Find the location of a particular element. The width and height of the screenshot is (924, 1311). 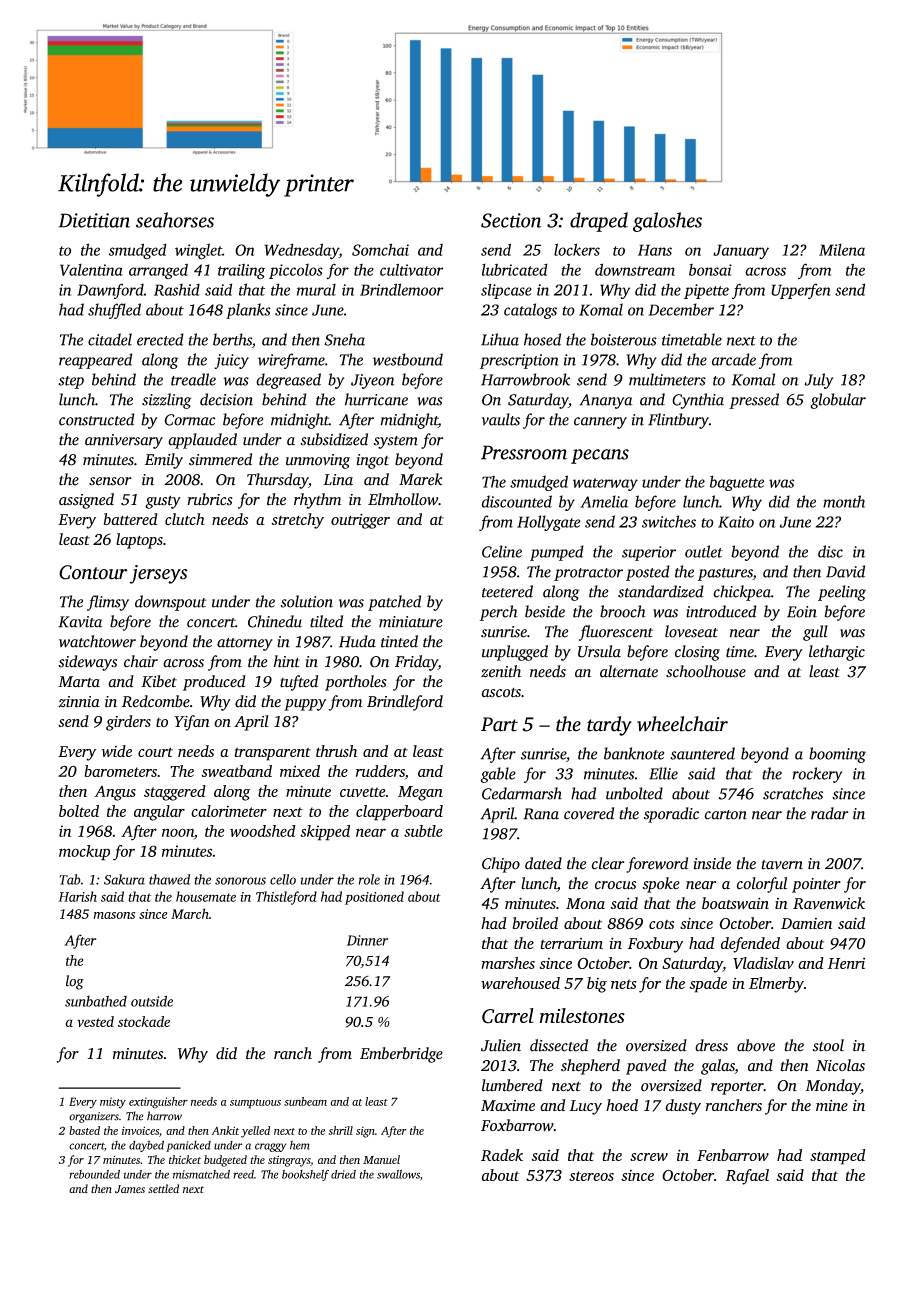

outside is located at coordinates (152, 1001).
